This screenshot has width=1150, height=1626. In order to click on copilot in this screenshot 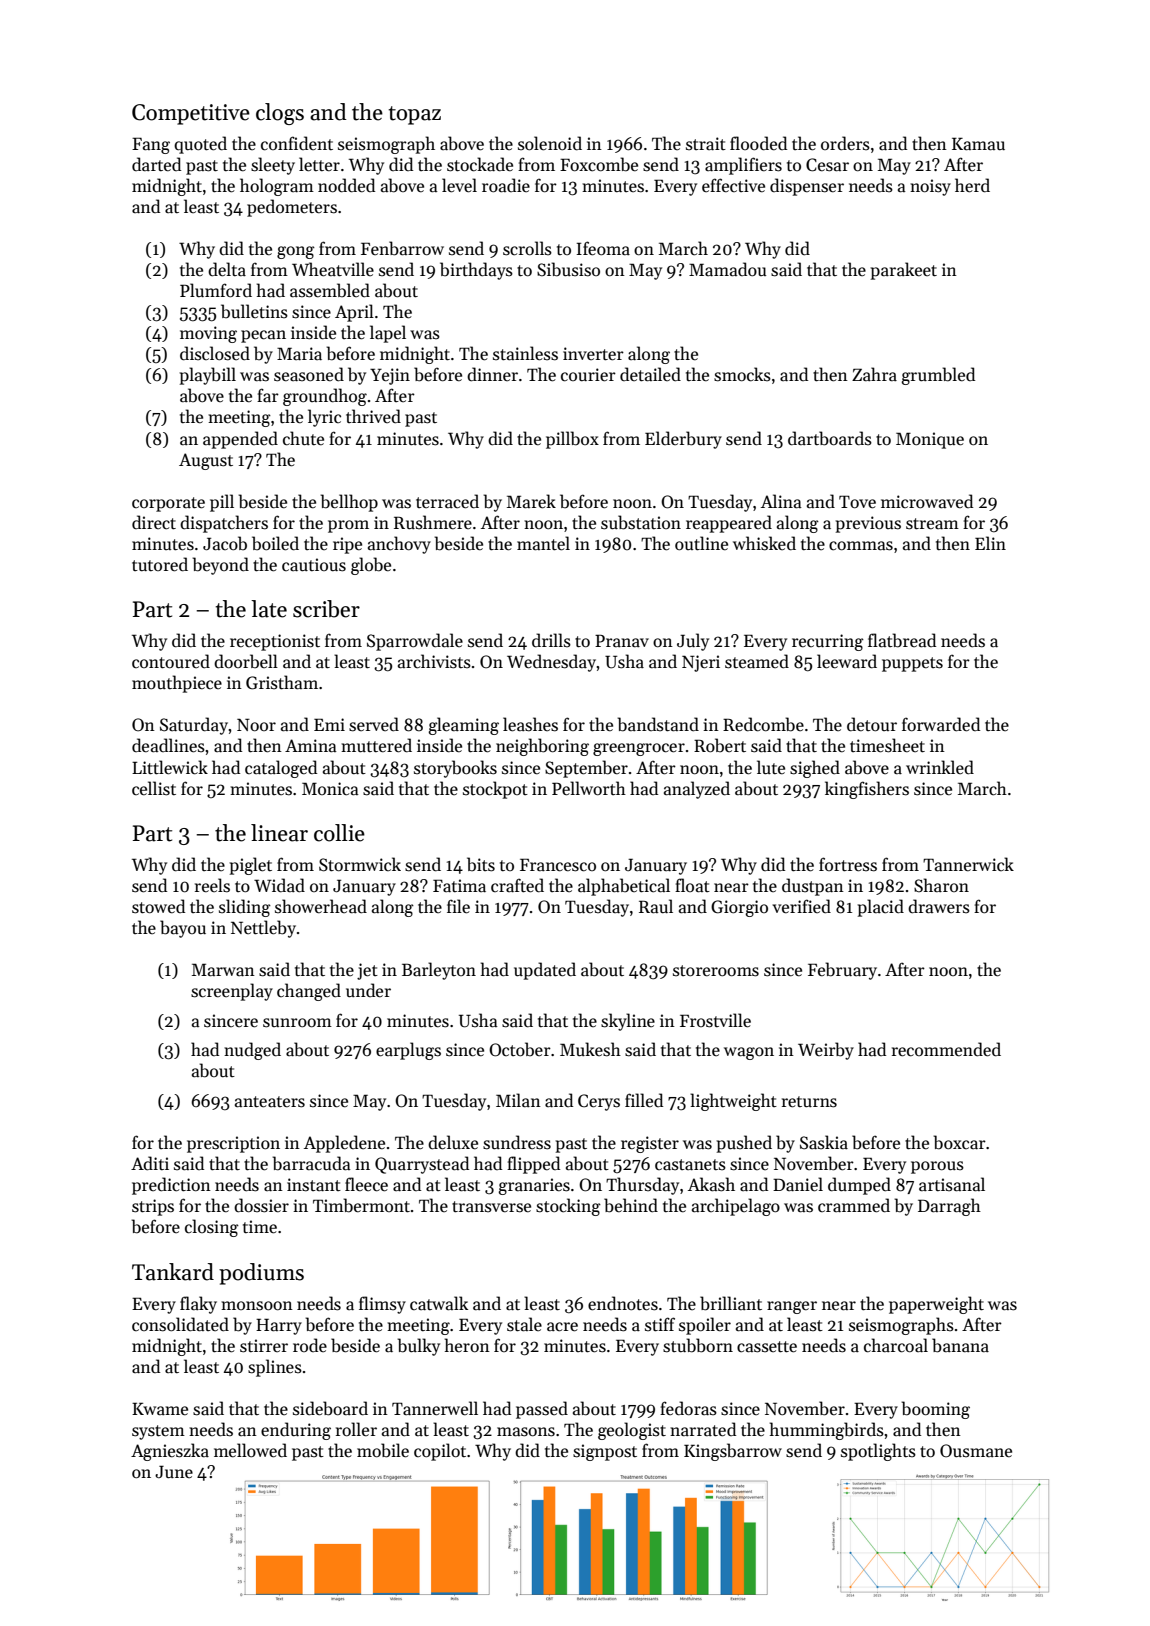, I will do `click(440, 1452)`.
